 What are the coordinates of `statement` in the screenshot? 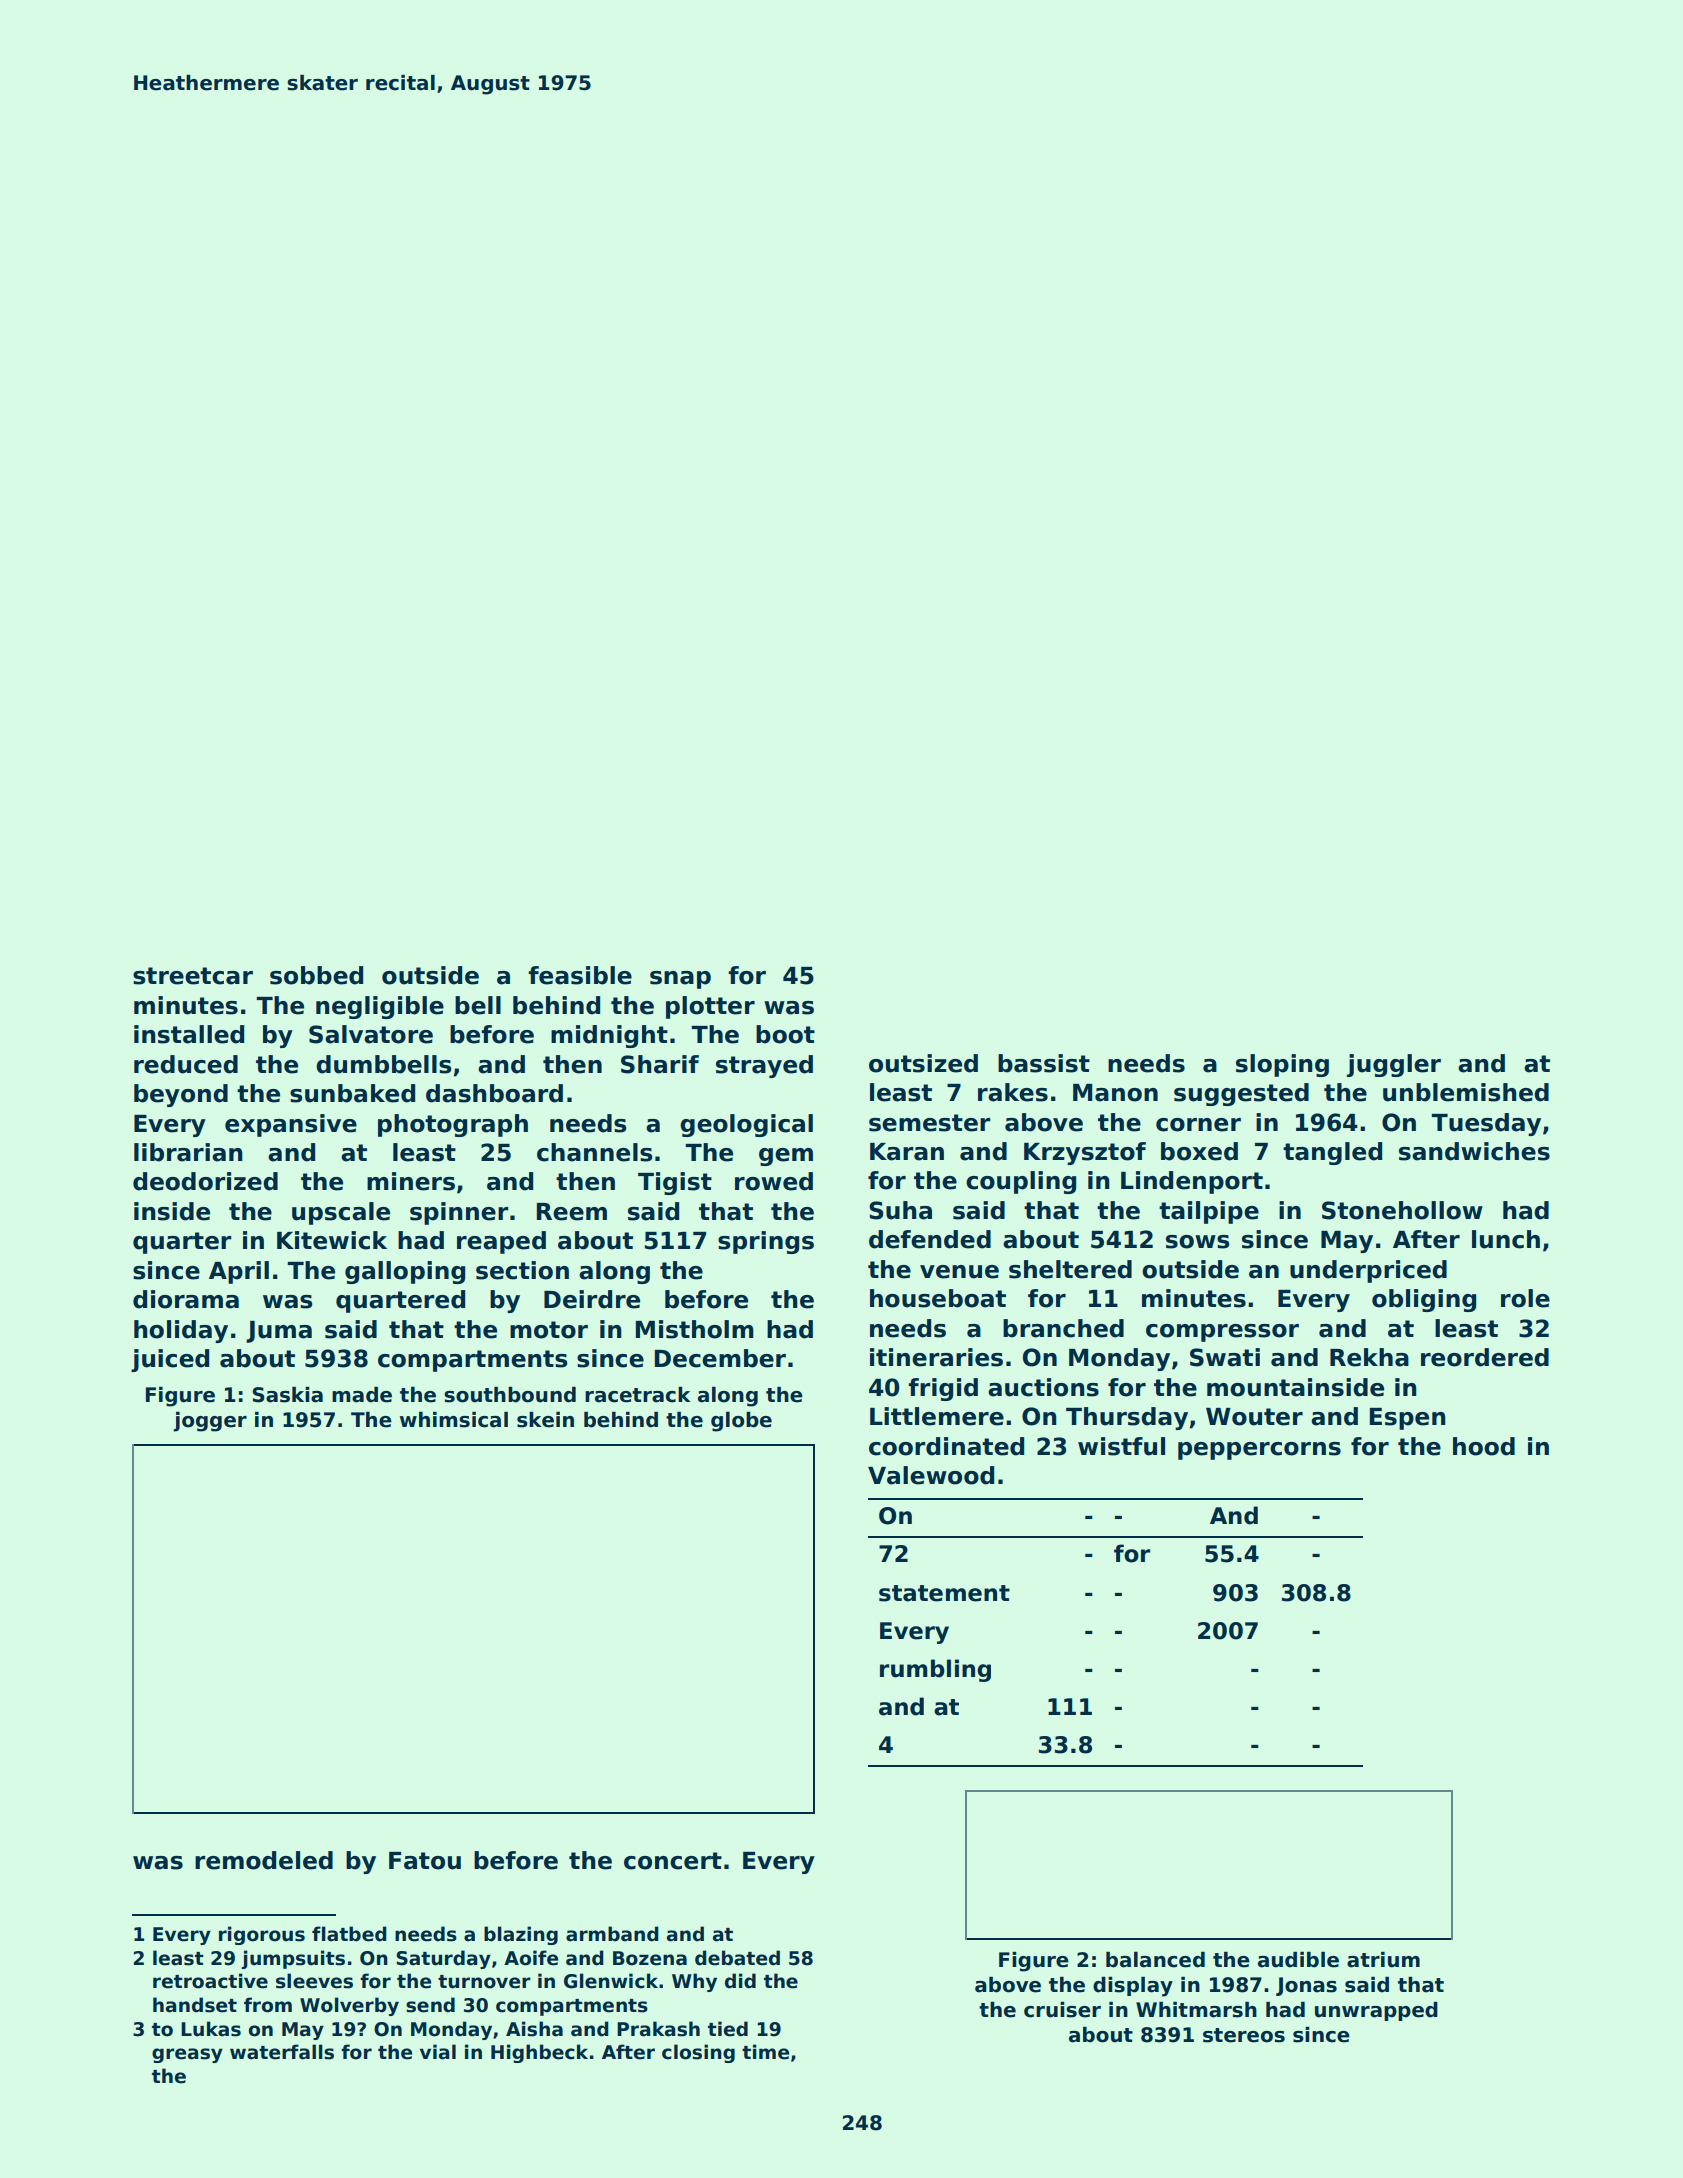 It's located at (944, 1593).
